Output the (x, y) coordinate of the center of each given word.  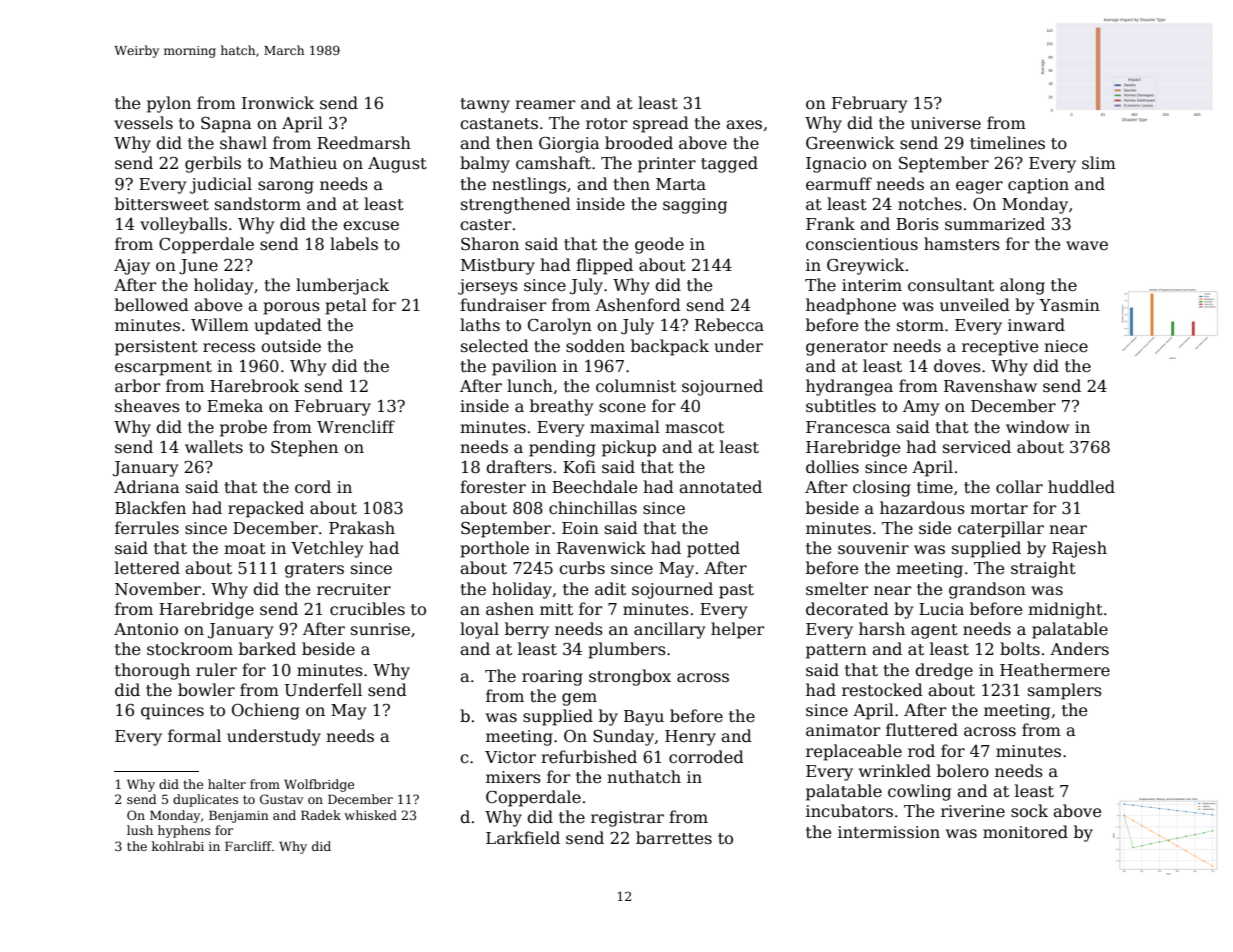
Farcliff (248, 846)
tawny (485, 105)
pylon (169, 104)
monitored (1025, 831)
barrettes (674, 838)
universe (946, 123)
